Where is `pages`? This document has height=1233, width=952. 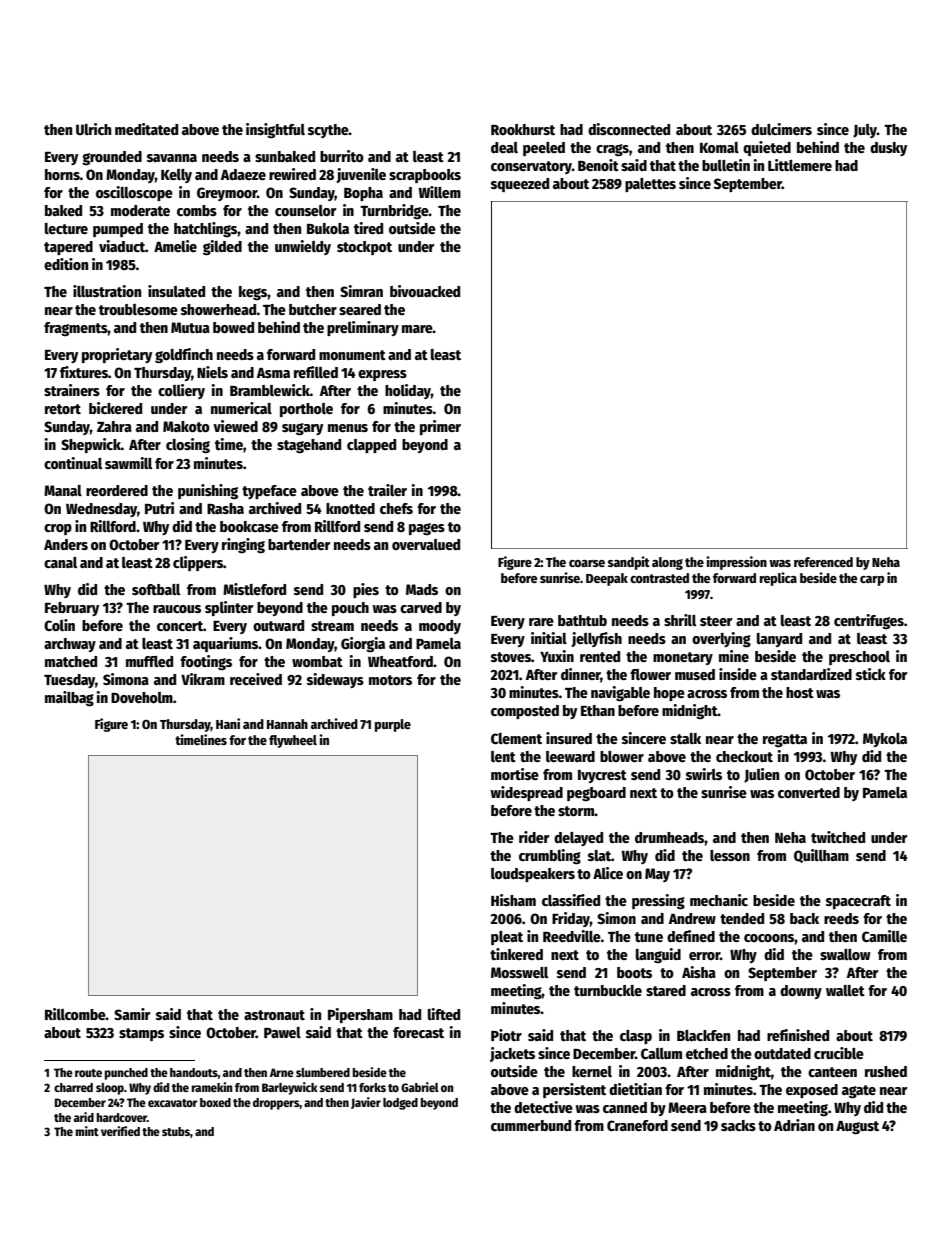
pages is located at coordinates (427, 529).
